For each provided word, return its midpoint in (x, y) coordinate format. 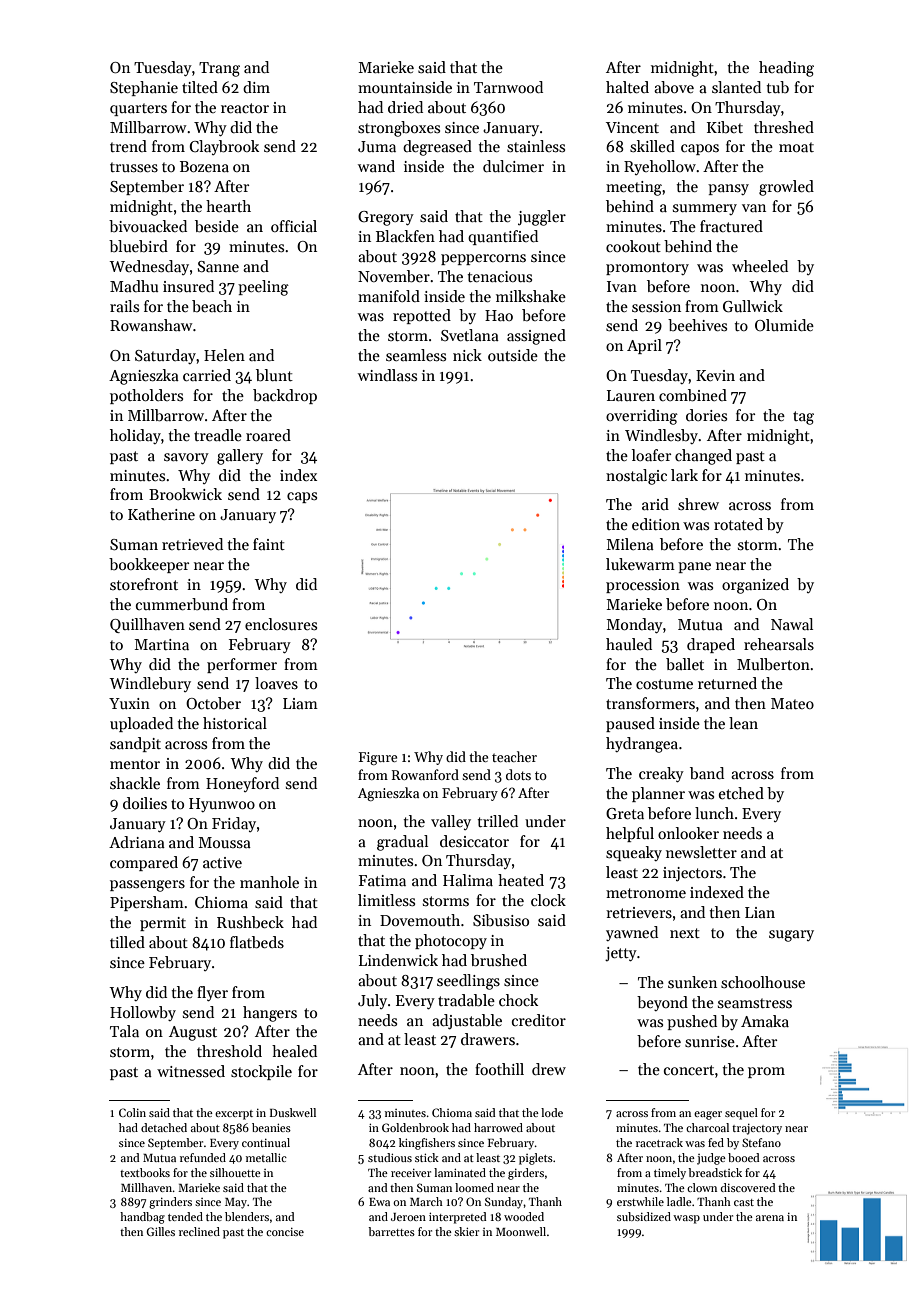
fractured (731, 226)
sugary (791, 936)
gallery (240, 457)
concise (285, 1232)
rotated (738, 524)
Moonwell (521, 1231)
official (294, 226)
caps (302, 497)
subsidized (644, 1216)
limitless (386, 900)
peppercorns (483, 259)
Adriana (137, 842)
